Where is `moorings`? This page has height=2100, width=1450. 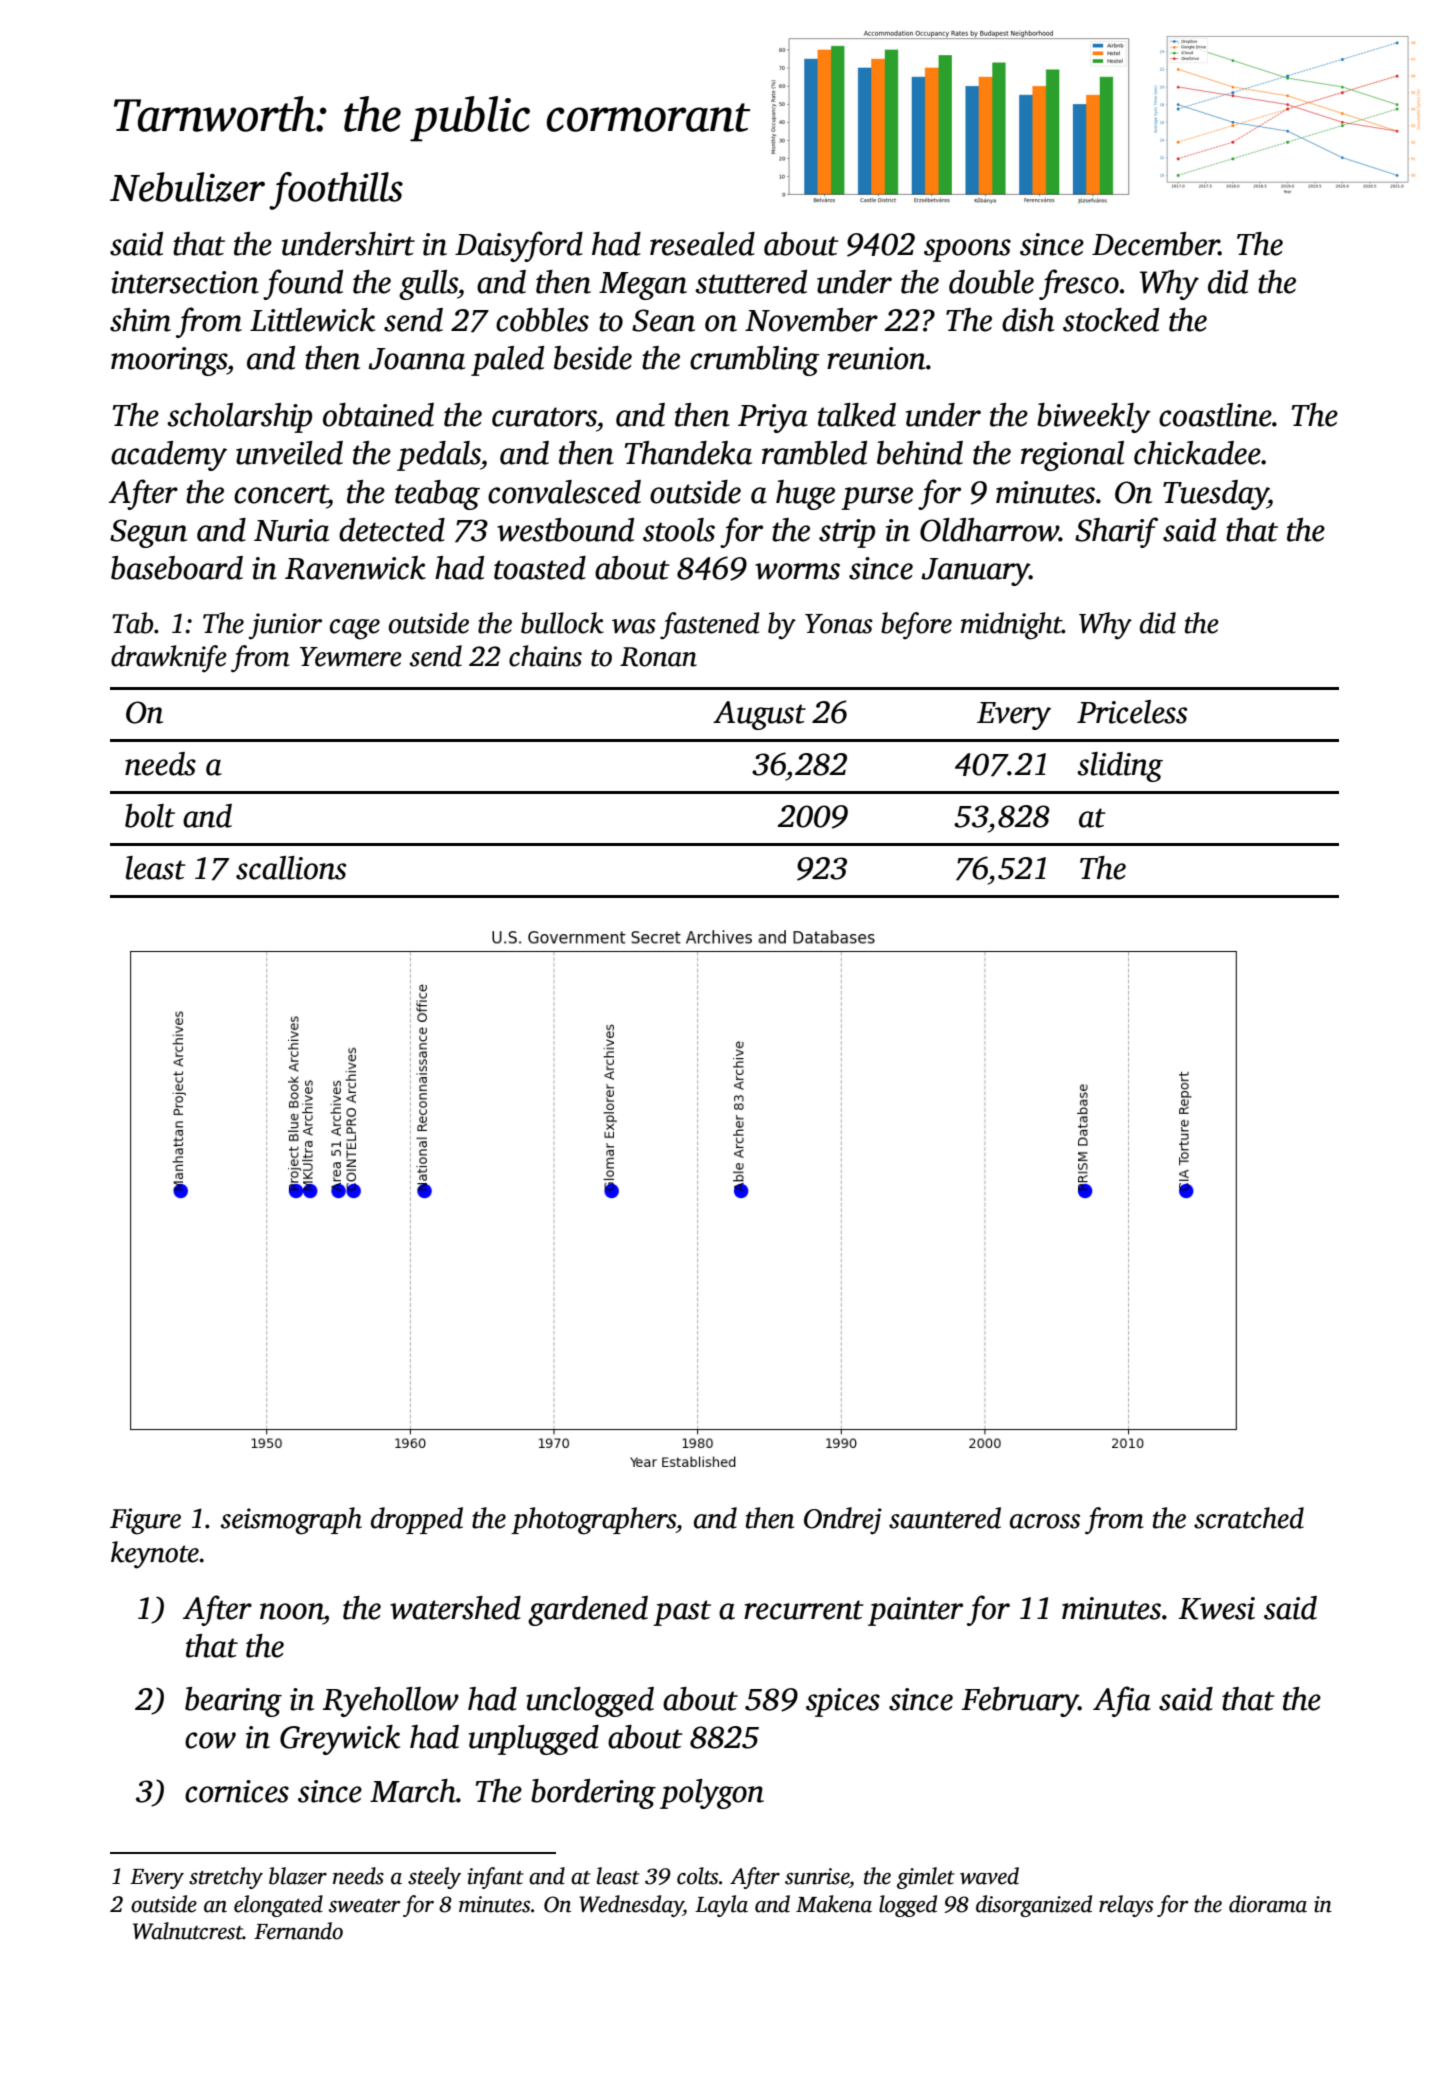 moorings is located at coordinates (169, 361).
